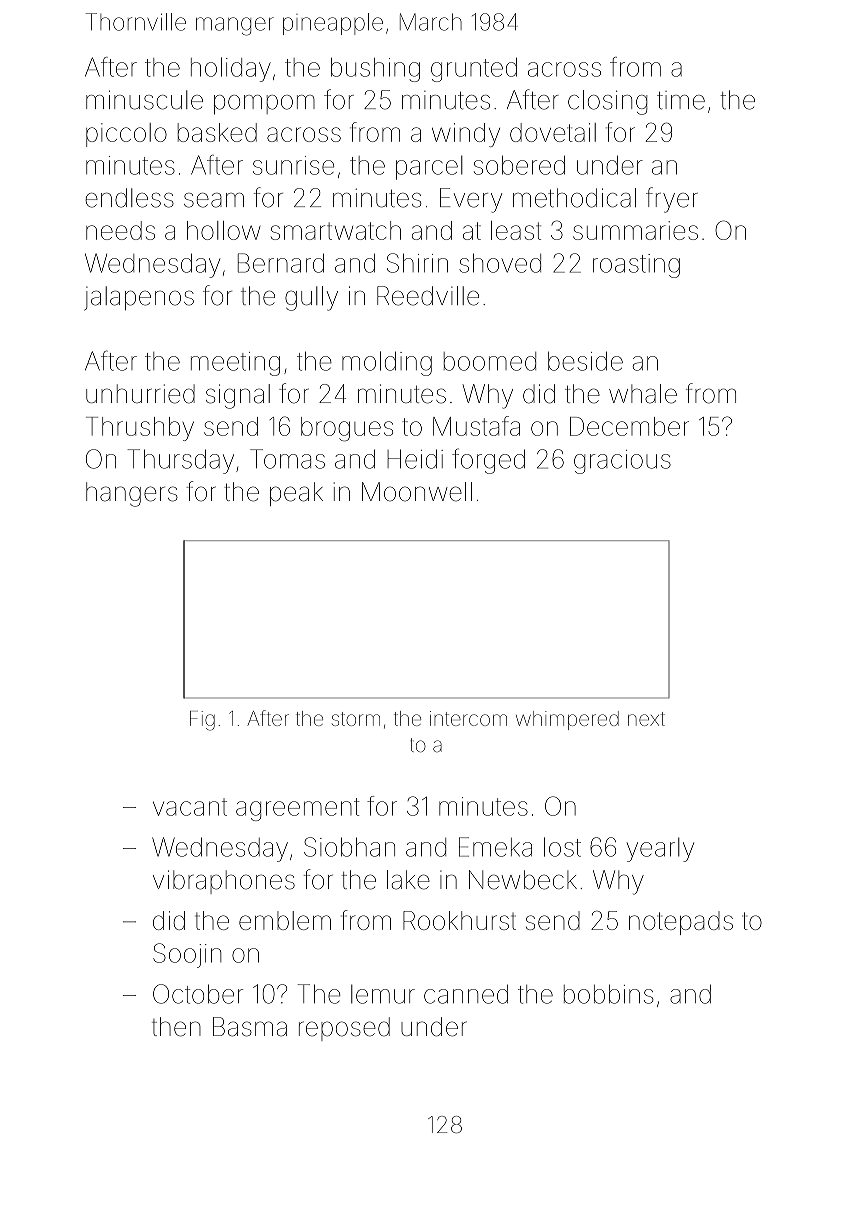 The height and width of the image is (1210, 853). I want to click on bushing, so click(375, 70).
